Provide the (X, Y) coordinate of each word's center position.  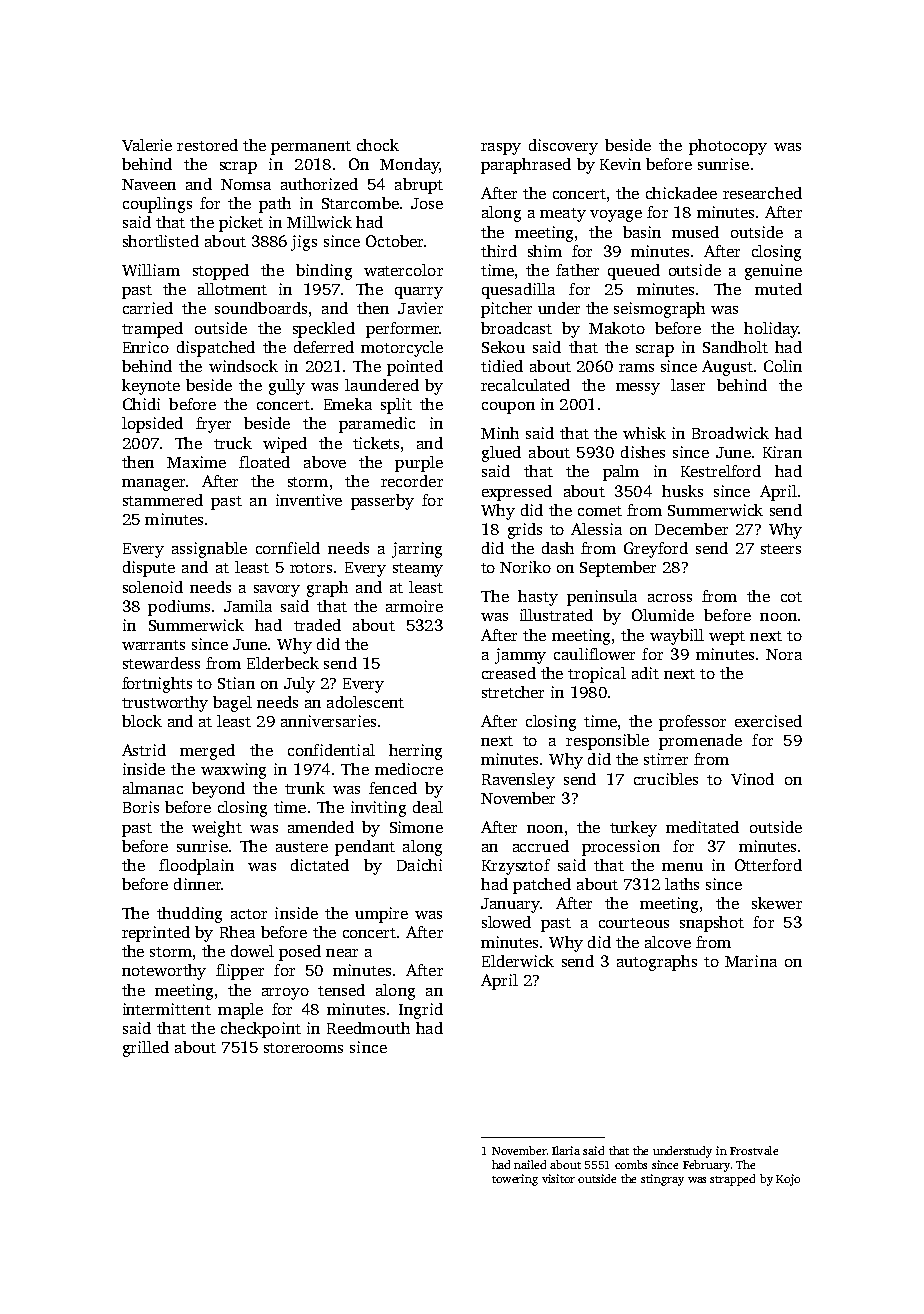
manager (153, 485)
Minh (500, 433)
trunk (305, 788)
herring (415, 752)
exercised (768, 721)
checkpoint (261, 1030)
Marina (751, 961)
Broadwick (730, 433)
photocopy (728, 147)
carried (148, 308)
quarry (419, 293)
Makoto (617, 328)
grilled (146, 1049)
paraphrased (526, 166)
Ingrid (421, 1011)
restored (207, 145)
